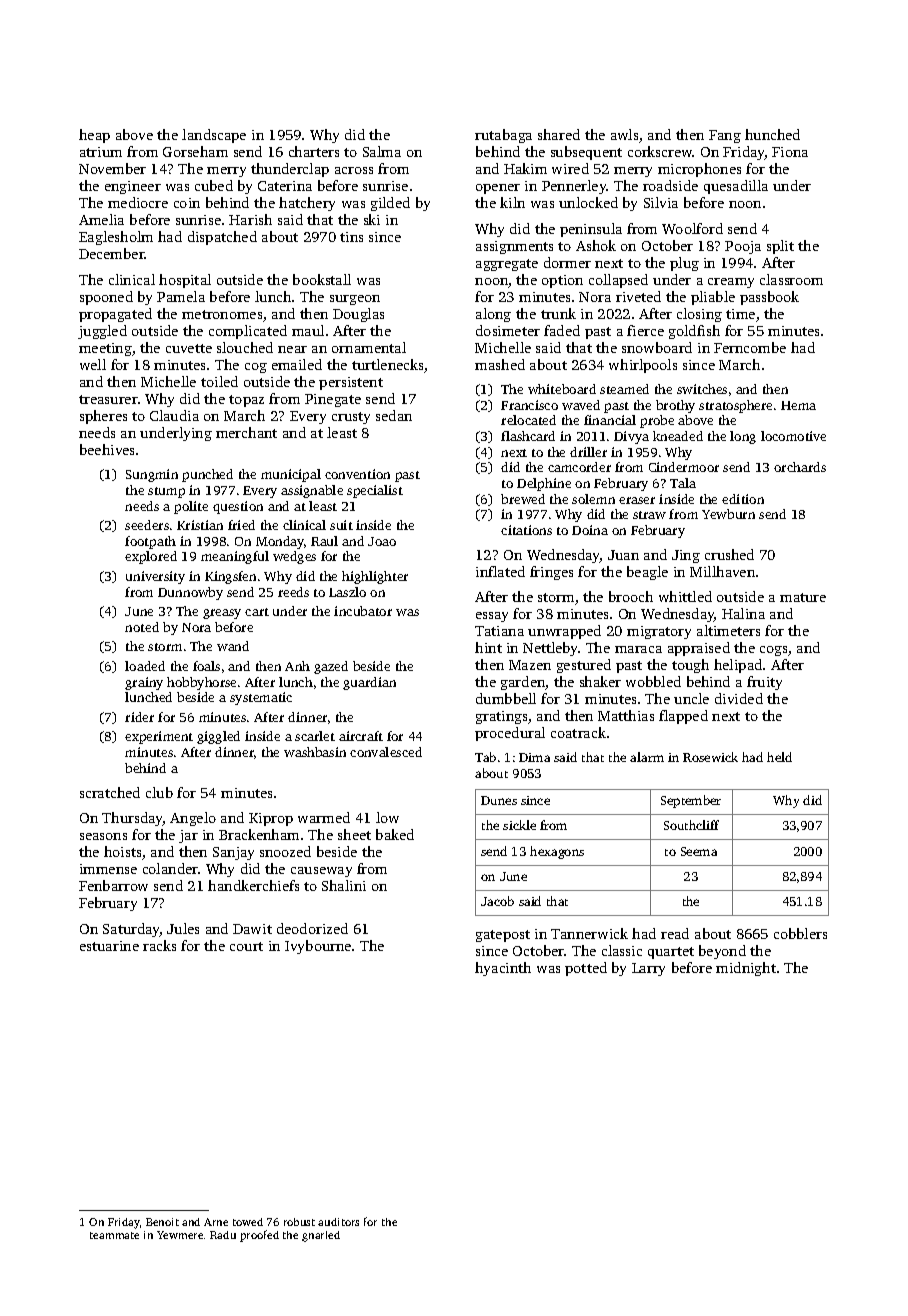 The image size is (908, 1316). What do you see at coordinates (321, 1236) in the screenshot?
I see `gnarled` at bounding box center [321, 1236].
